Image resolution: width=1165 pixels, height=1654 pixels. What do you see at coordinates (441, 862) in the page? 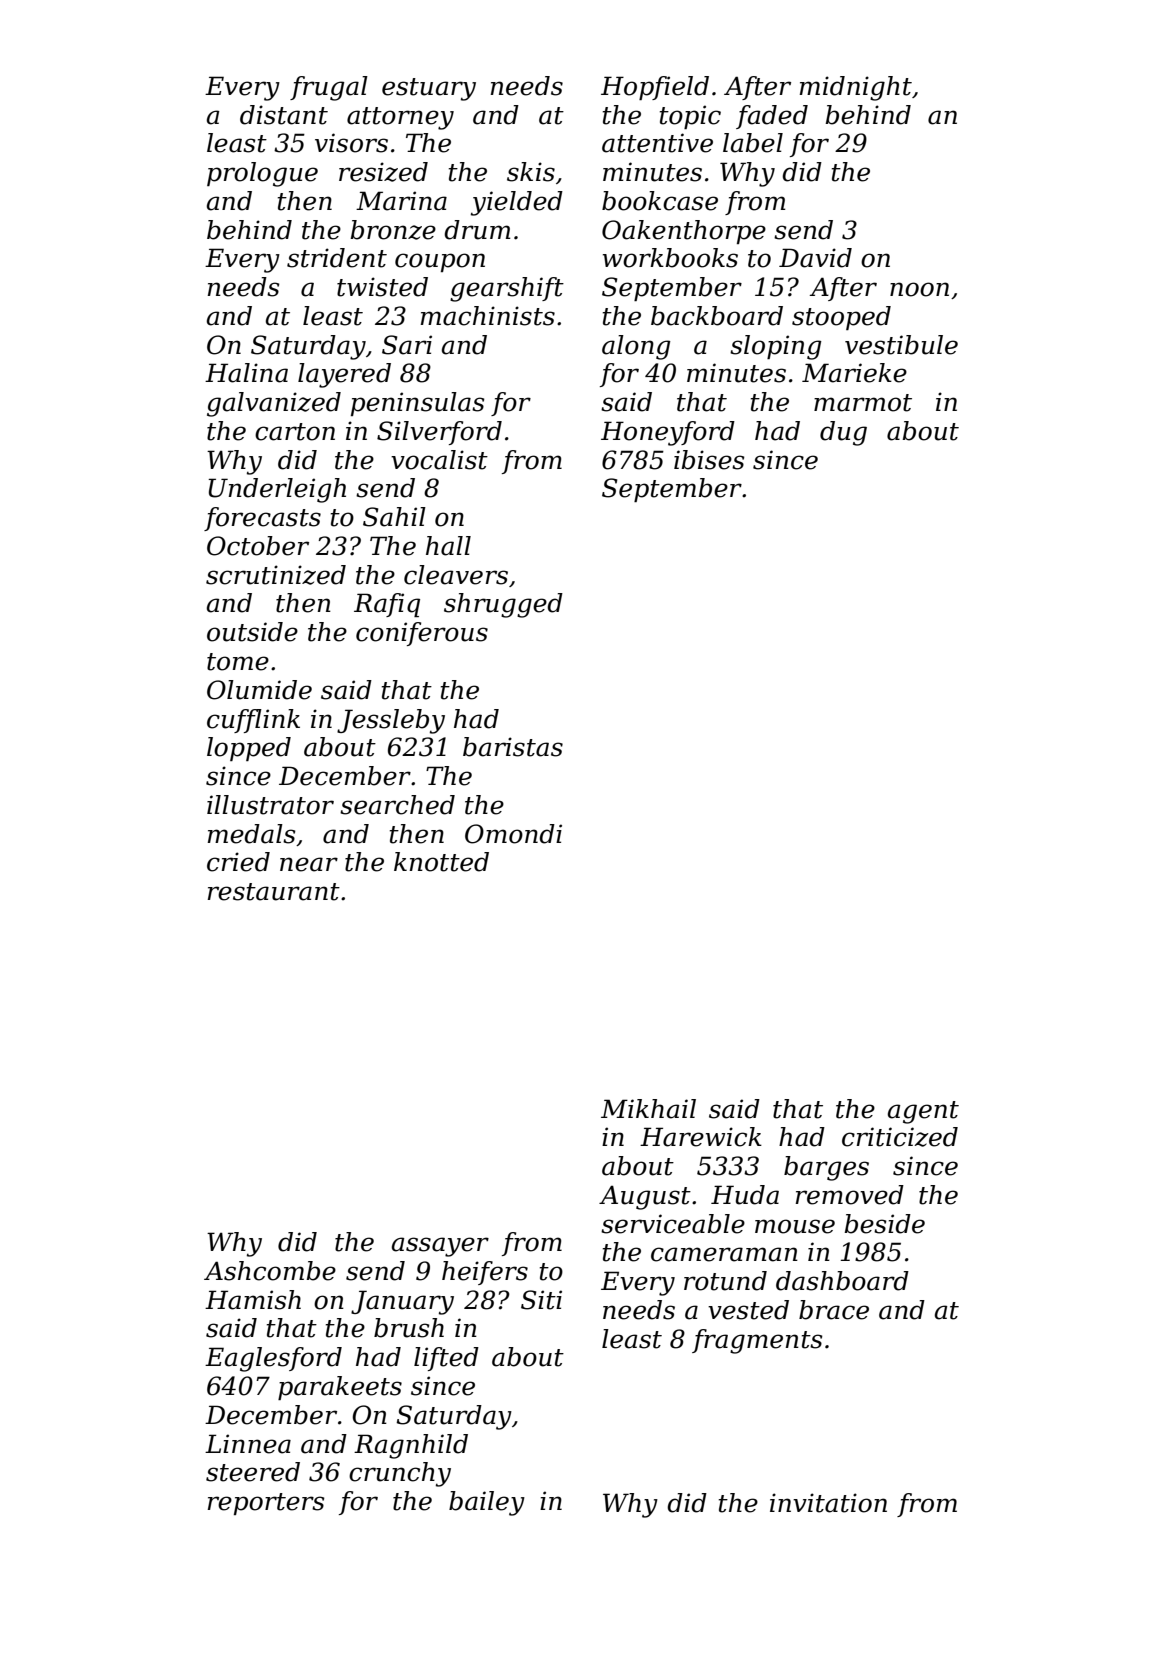
I see `knotted` at bounding box center [441, 862].
